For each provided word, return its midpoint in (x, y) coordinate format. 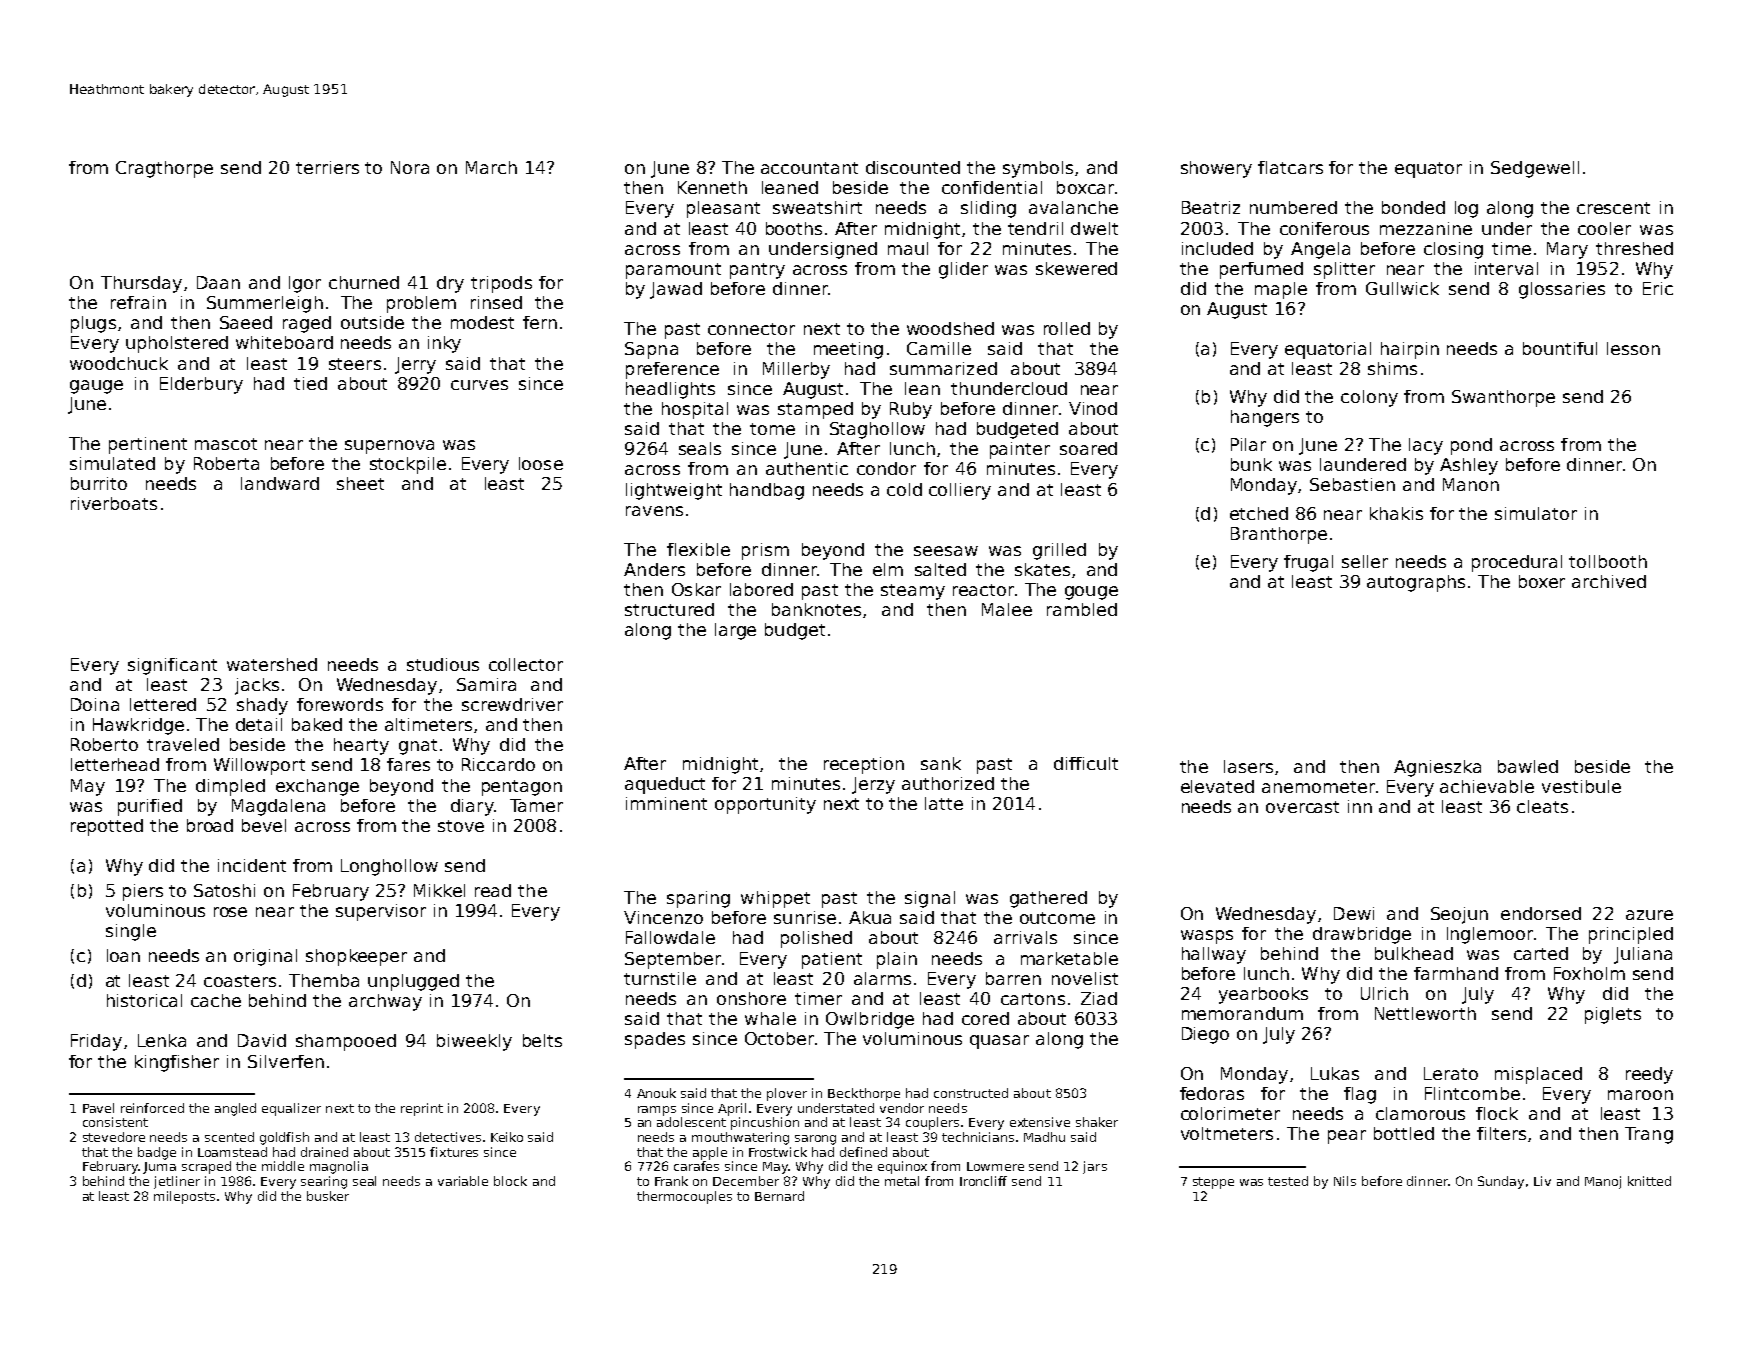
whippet (775, 899)
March (491, 167)
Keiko (507, 1137)
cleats (1542, 806)
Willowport (259, 766)
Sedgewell (1535, 169)
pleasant (723, 209)
